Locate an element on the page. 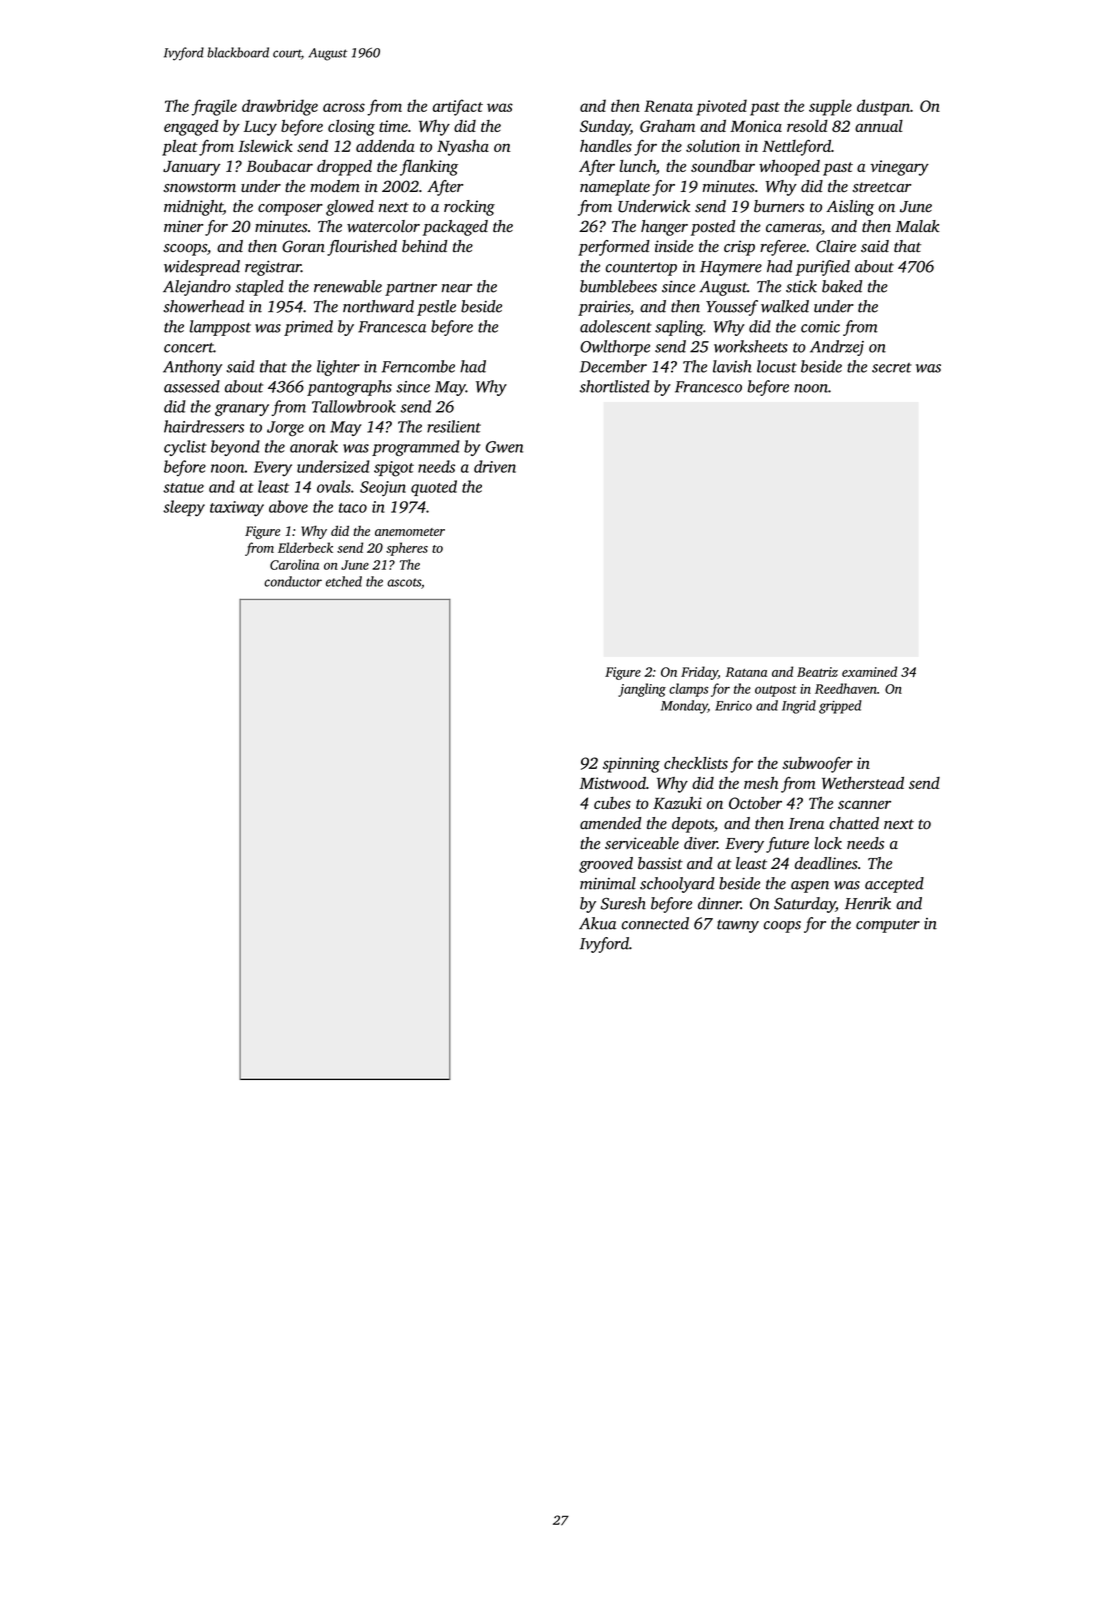  locust is located at coordinates (777, 366).
